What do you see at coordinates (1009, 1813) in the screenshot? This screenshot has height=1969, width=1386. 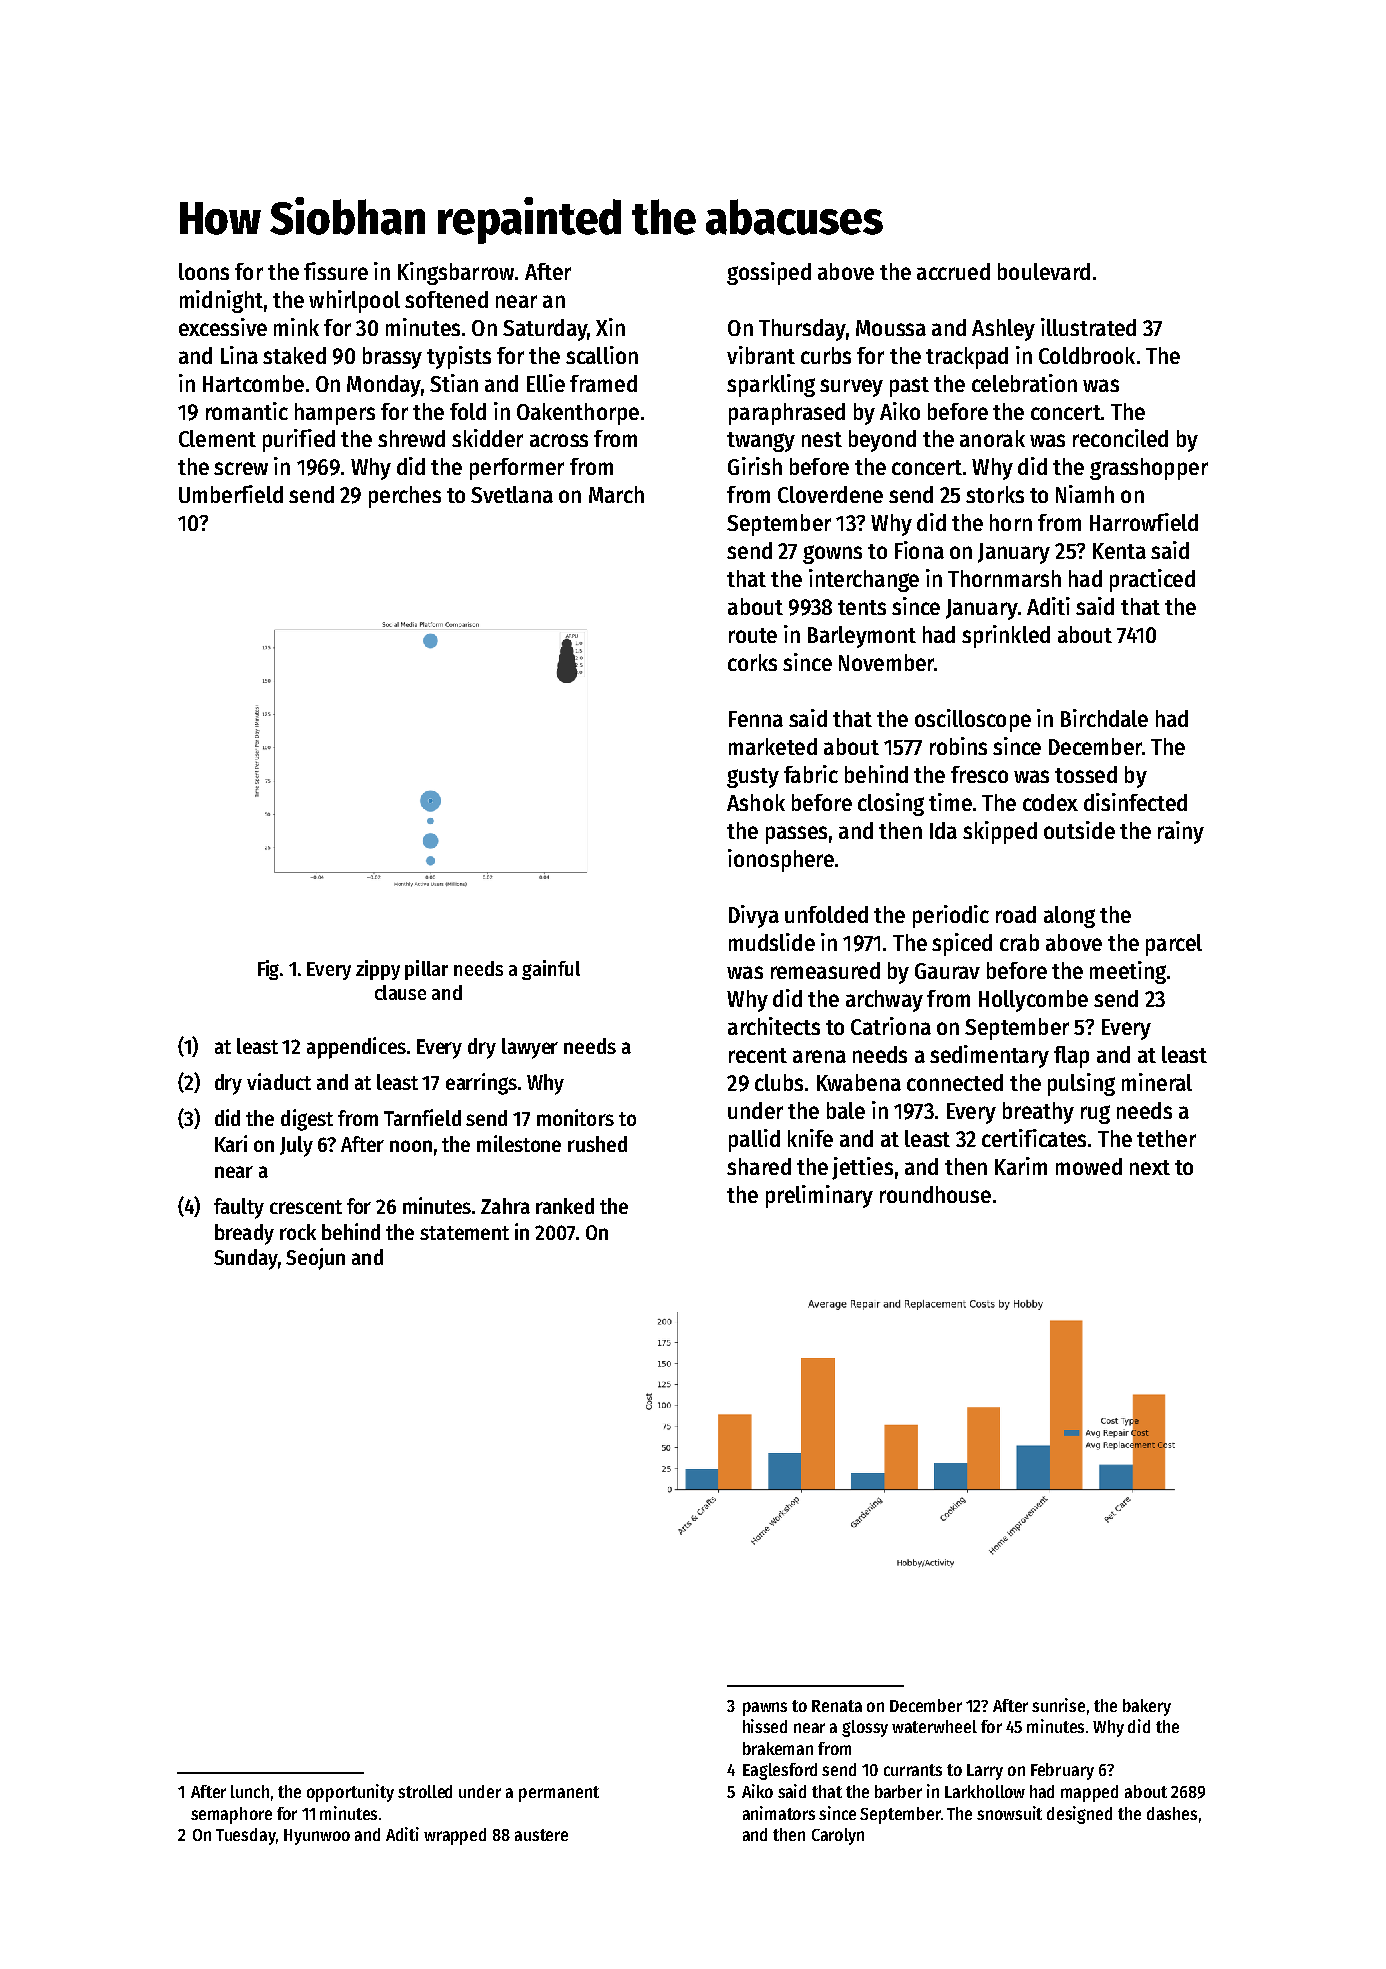 I see `snowsuit` at bounding box center [1009, 1813].
